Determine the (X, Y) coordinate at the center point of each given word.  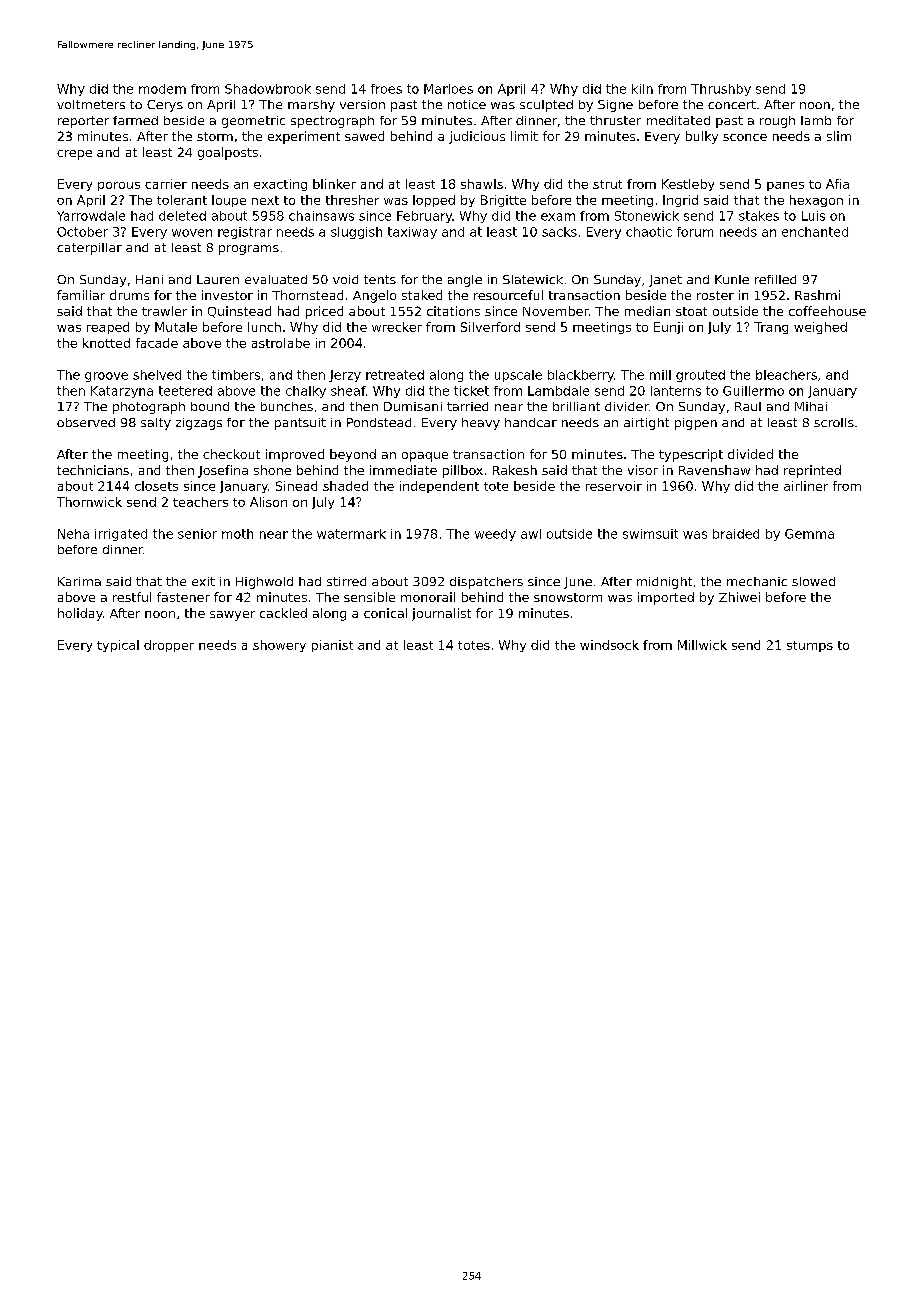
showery (279, 646)
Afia (837, 184)
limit (524, 136)
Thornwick (89, 502)
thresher (352, 200)
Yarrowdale (91, 216)
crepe (74, 155)
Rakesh (515, 470)
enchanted (815, 232)
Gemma (809, 534)
